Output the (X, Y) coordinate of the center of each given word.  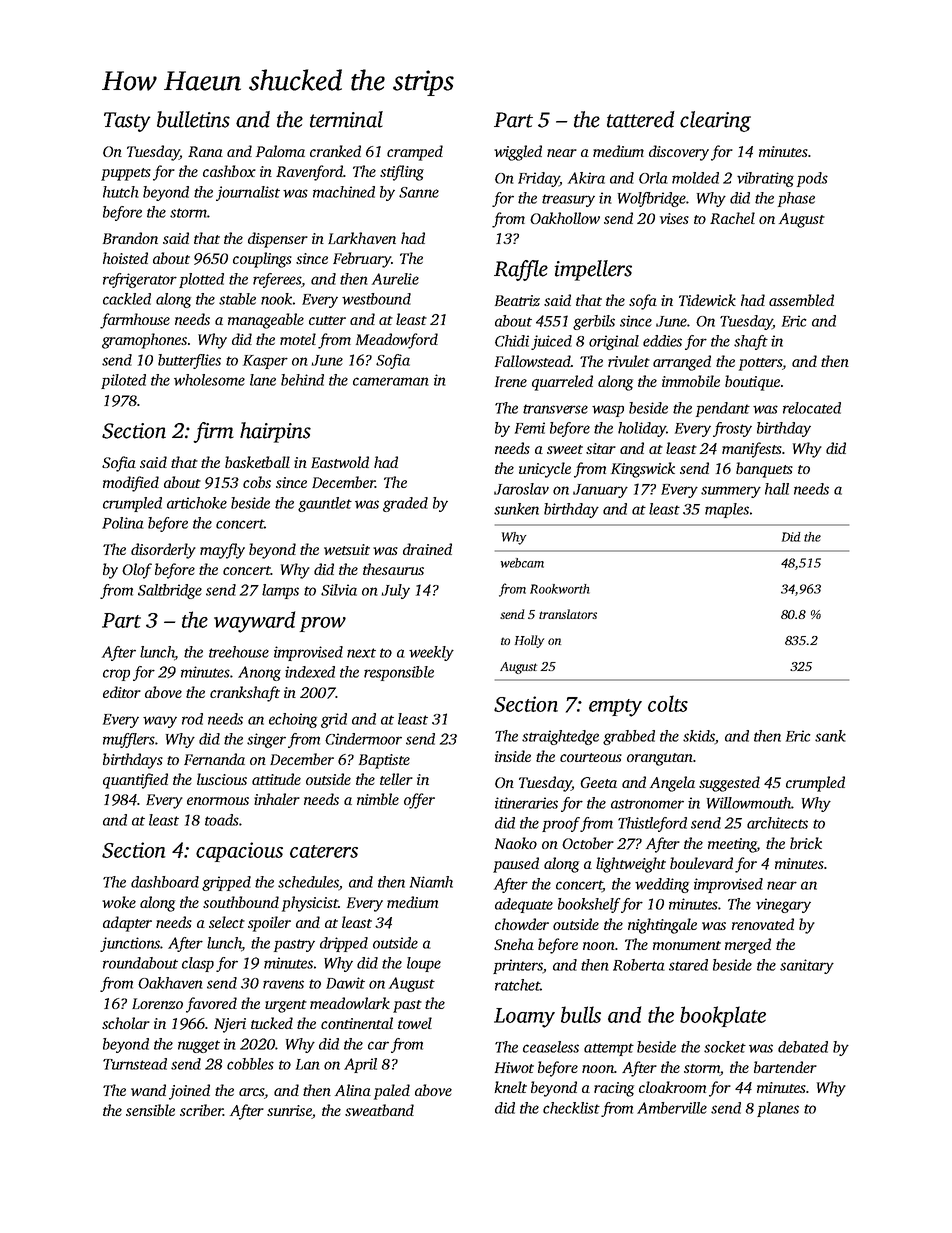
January (600, 491)
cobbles (250, 1064)
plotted (201, 280)
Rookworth (560, 589)
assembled (801, 300)
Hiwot (514, 1067)
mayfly (222, 551)
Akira (586, 178)
